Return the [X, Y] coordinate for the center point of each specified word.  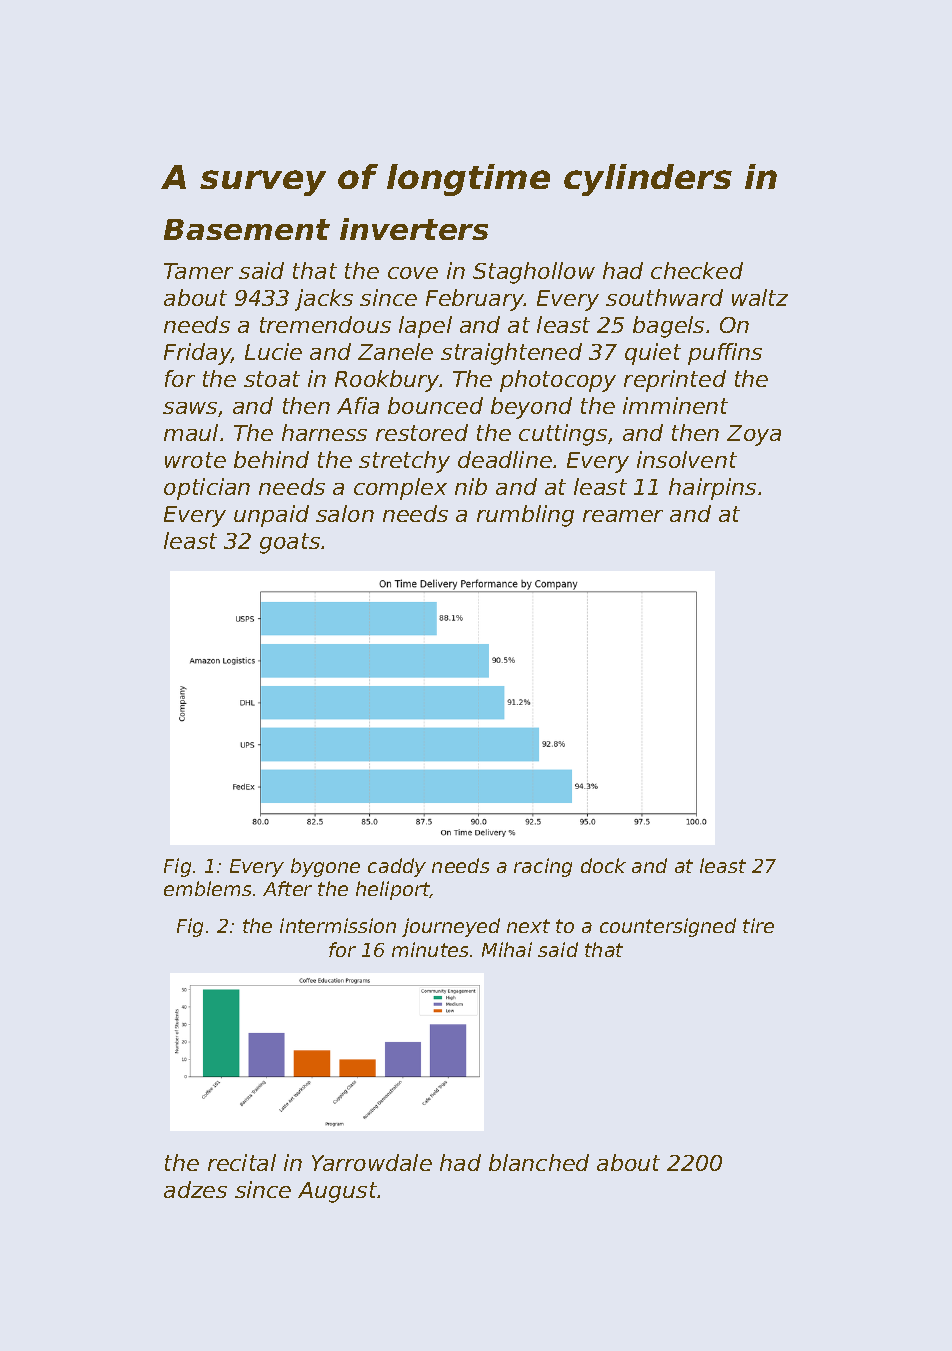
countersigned [668, 927]
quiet [653, 354]
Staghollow [534, 273]
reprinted [675, 381]
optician [207, 489]
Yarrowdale [372, 1162]
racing [543, 867]
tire [758, 925]
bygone [325, 867]
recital [242, 1162]
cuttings [563, 435]
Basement [247, 229]
